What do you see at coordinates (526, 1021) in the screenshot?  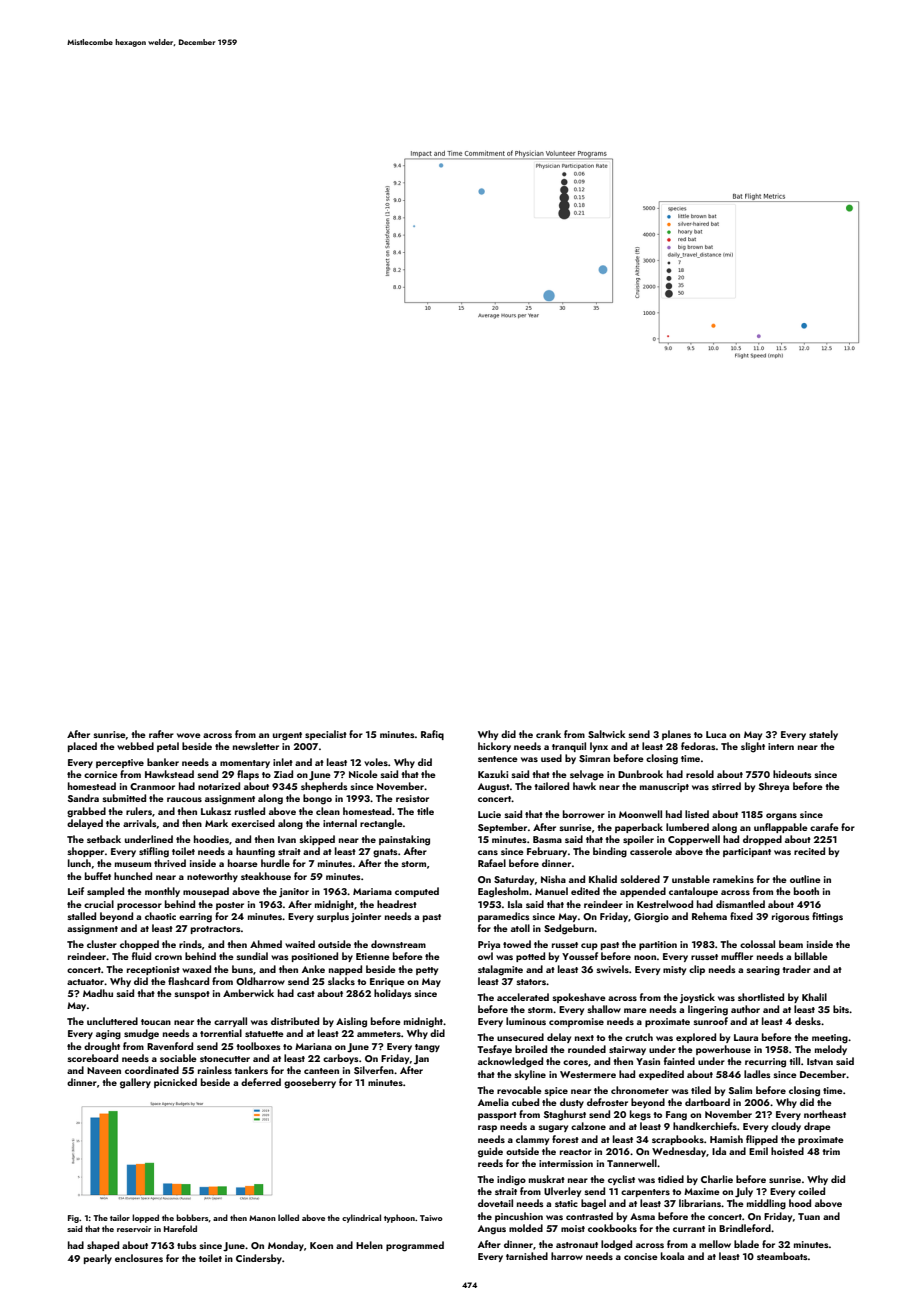 I see `luminous` at bounding box center [526, 1021].
